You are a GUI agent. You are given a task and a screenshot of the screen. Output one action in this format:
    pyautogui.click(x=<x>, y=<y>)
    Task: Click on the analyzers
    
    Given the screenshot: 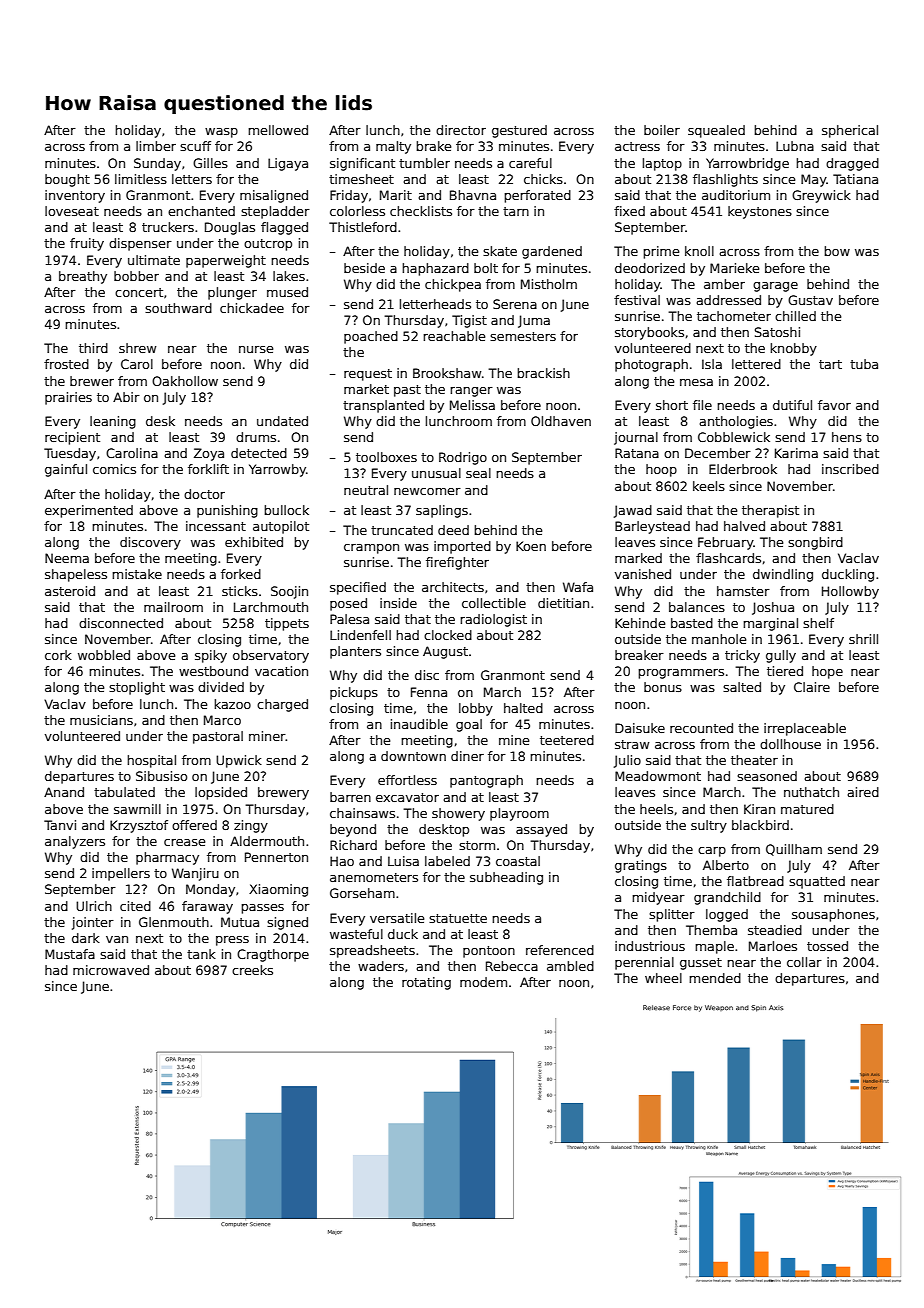 What is the action you would take?
    pyautogui.click(x=75, y=842)
